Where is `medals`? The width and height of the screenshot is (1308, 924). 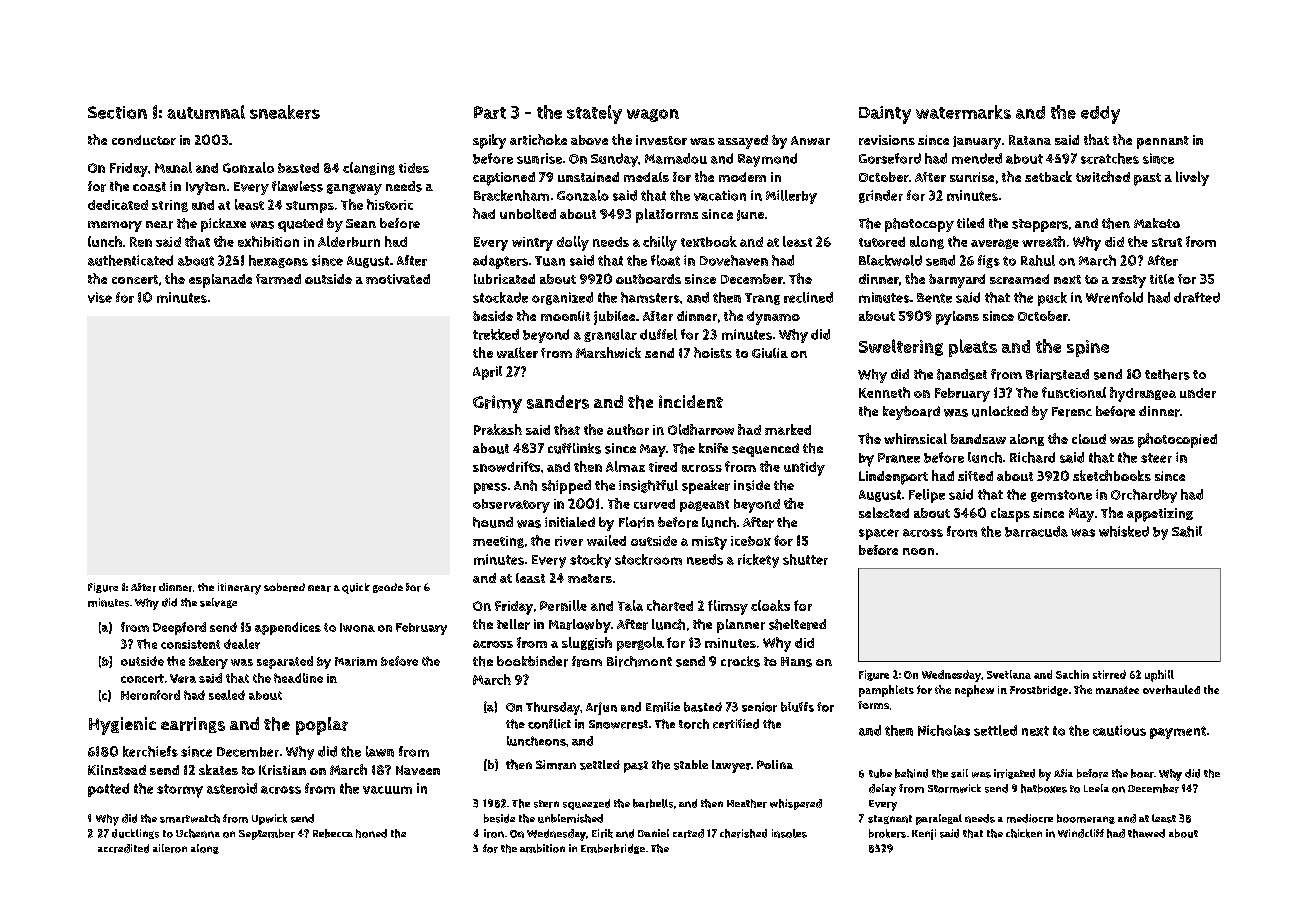 medals is located at coordinates (646, 177).
